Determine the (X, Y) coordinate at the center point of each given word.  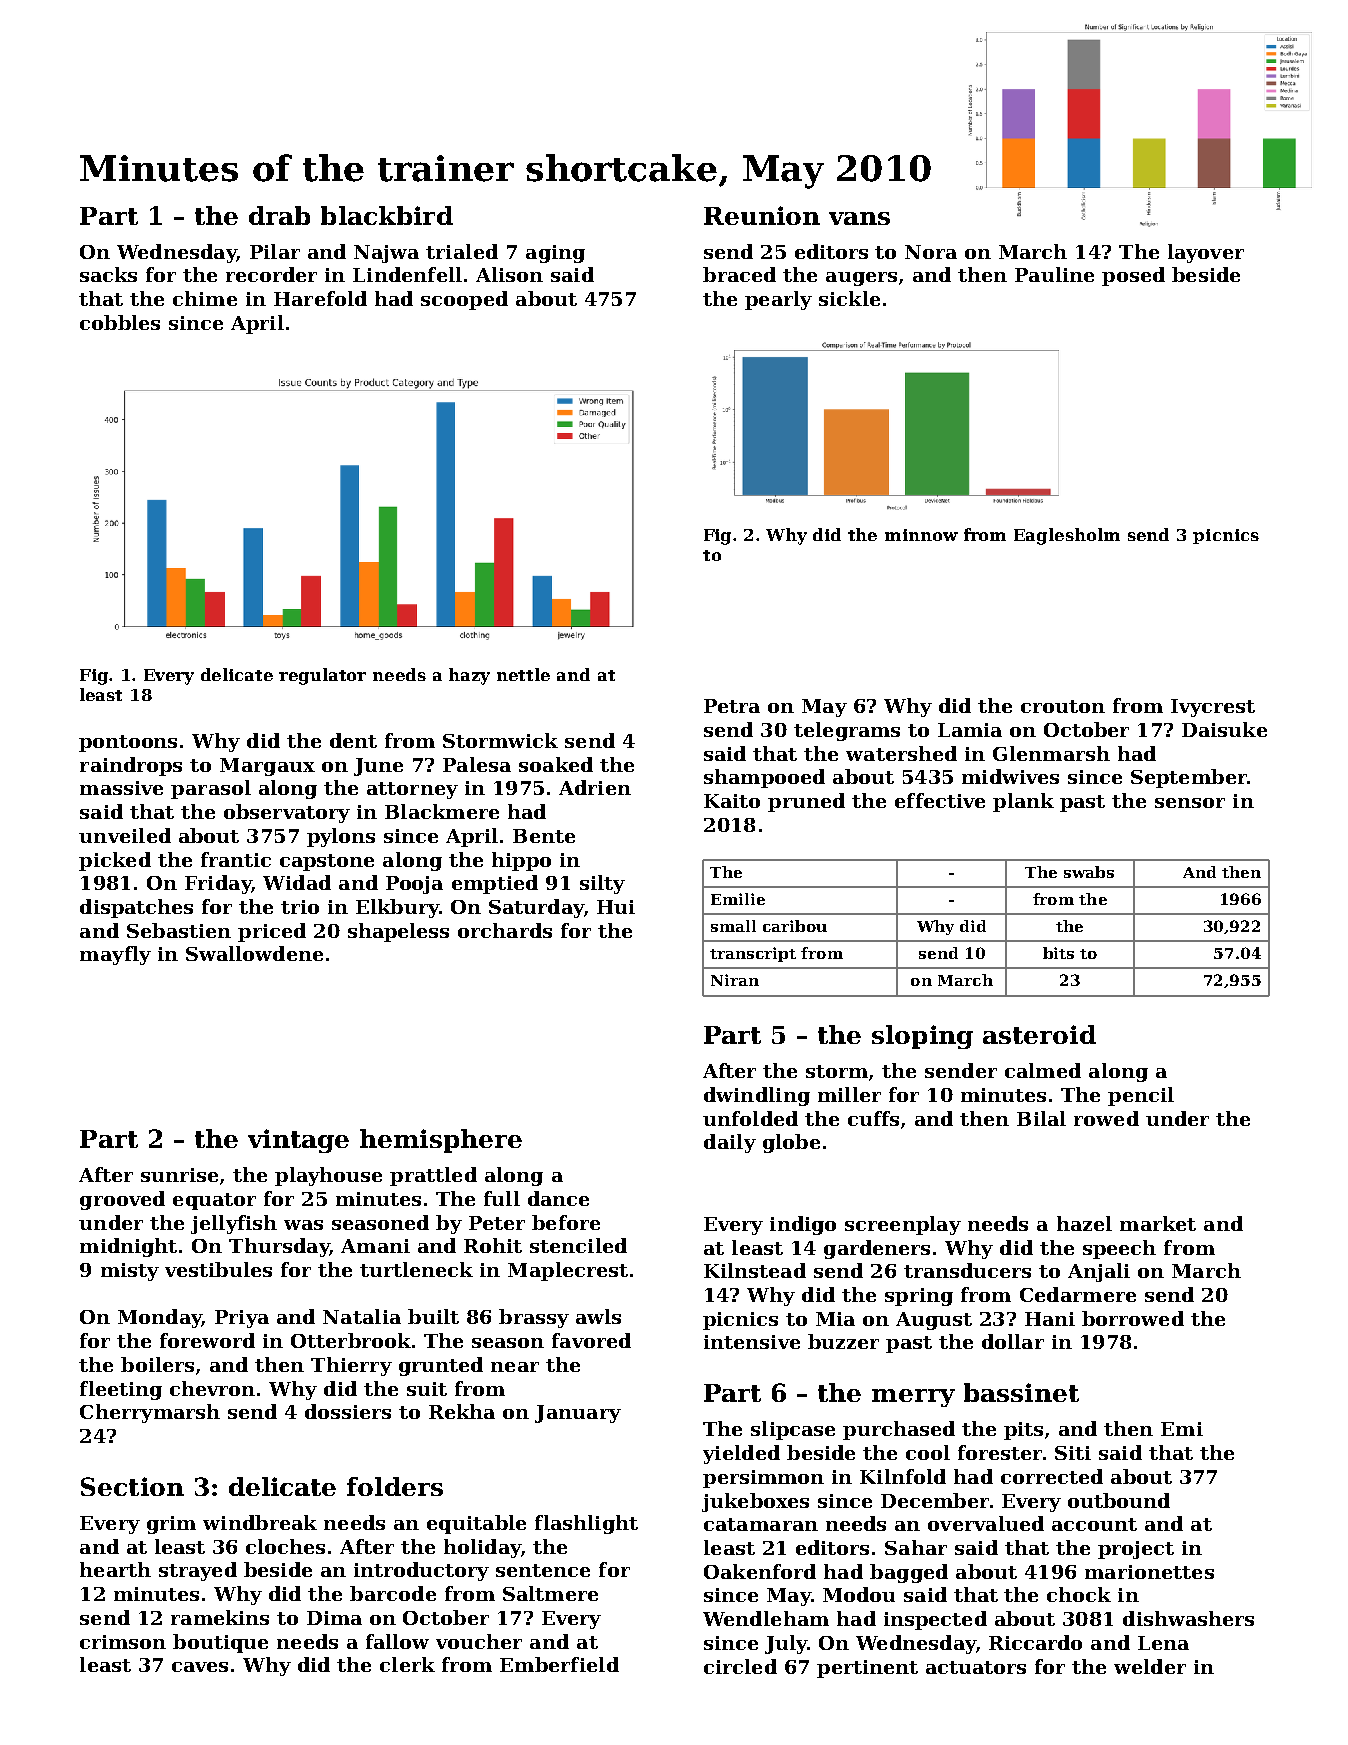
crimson (123, 1642)
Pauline (1054, 274)
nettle (523, 674)
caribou (795, 926)
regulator (322, 676)
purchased (899, 1430)
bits (1058, 953)
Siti (1073, 1453)
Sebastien (179, 930)
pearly (778, 300)
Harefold (320, 298)
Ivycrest (1213, 708)
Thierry (351, 1366)
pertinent (867, 1669)
